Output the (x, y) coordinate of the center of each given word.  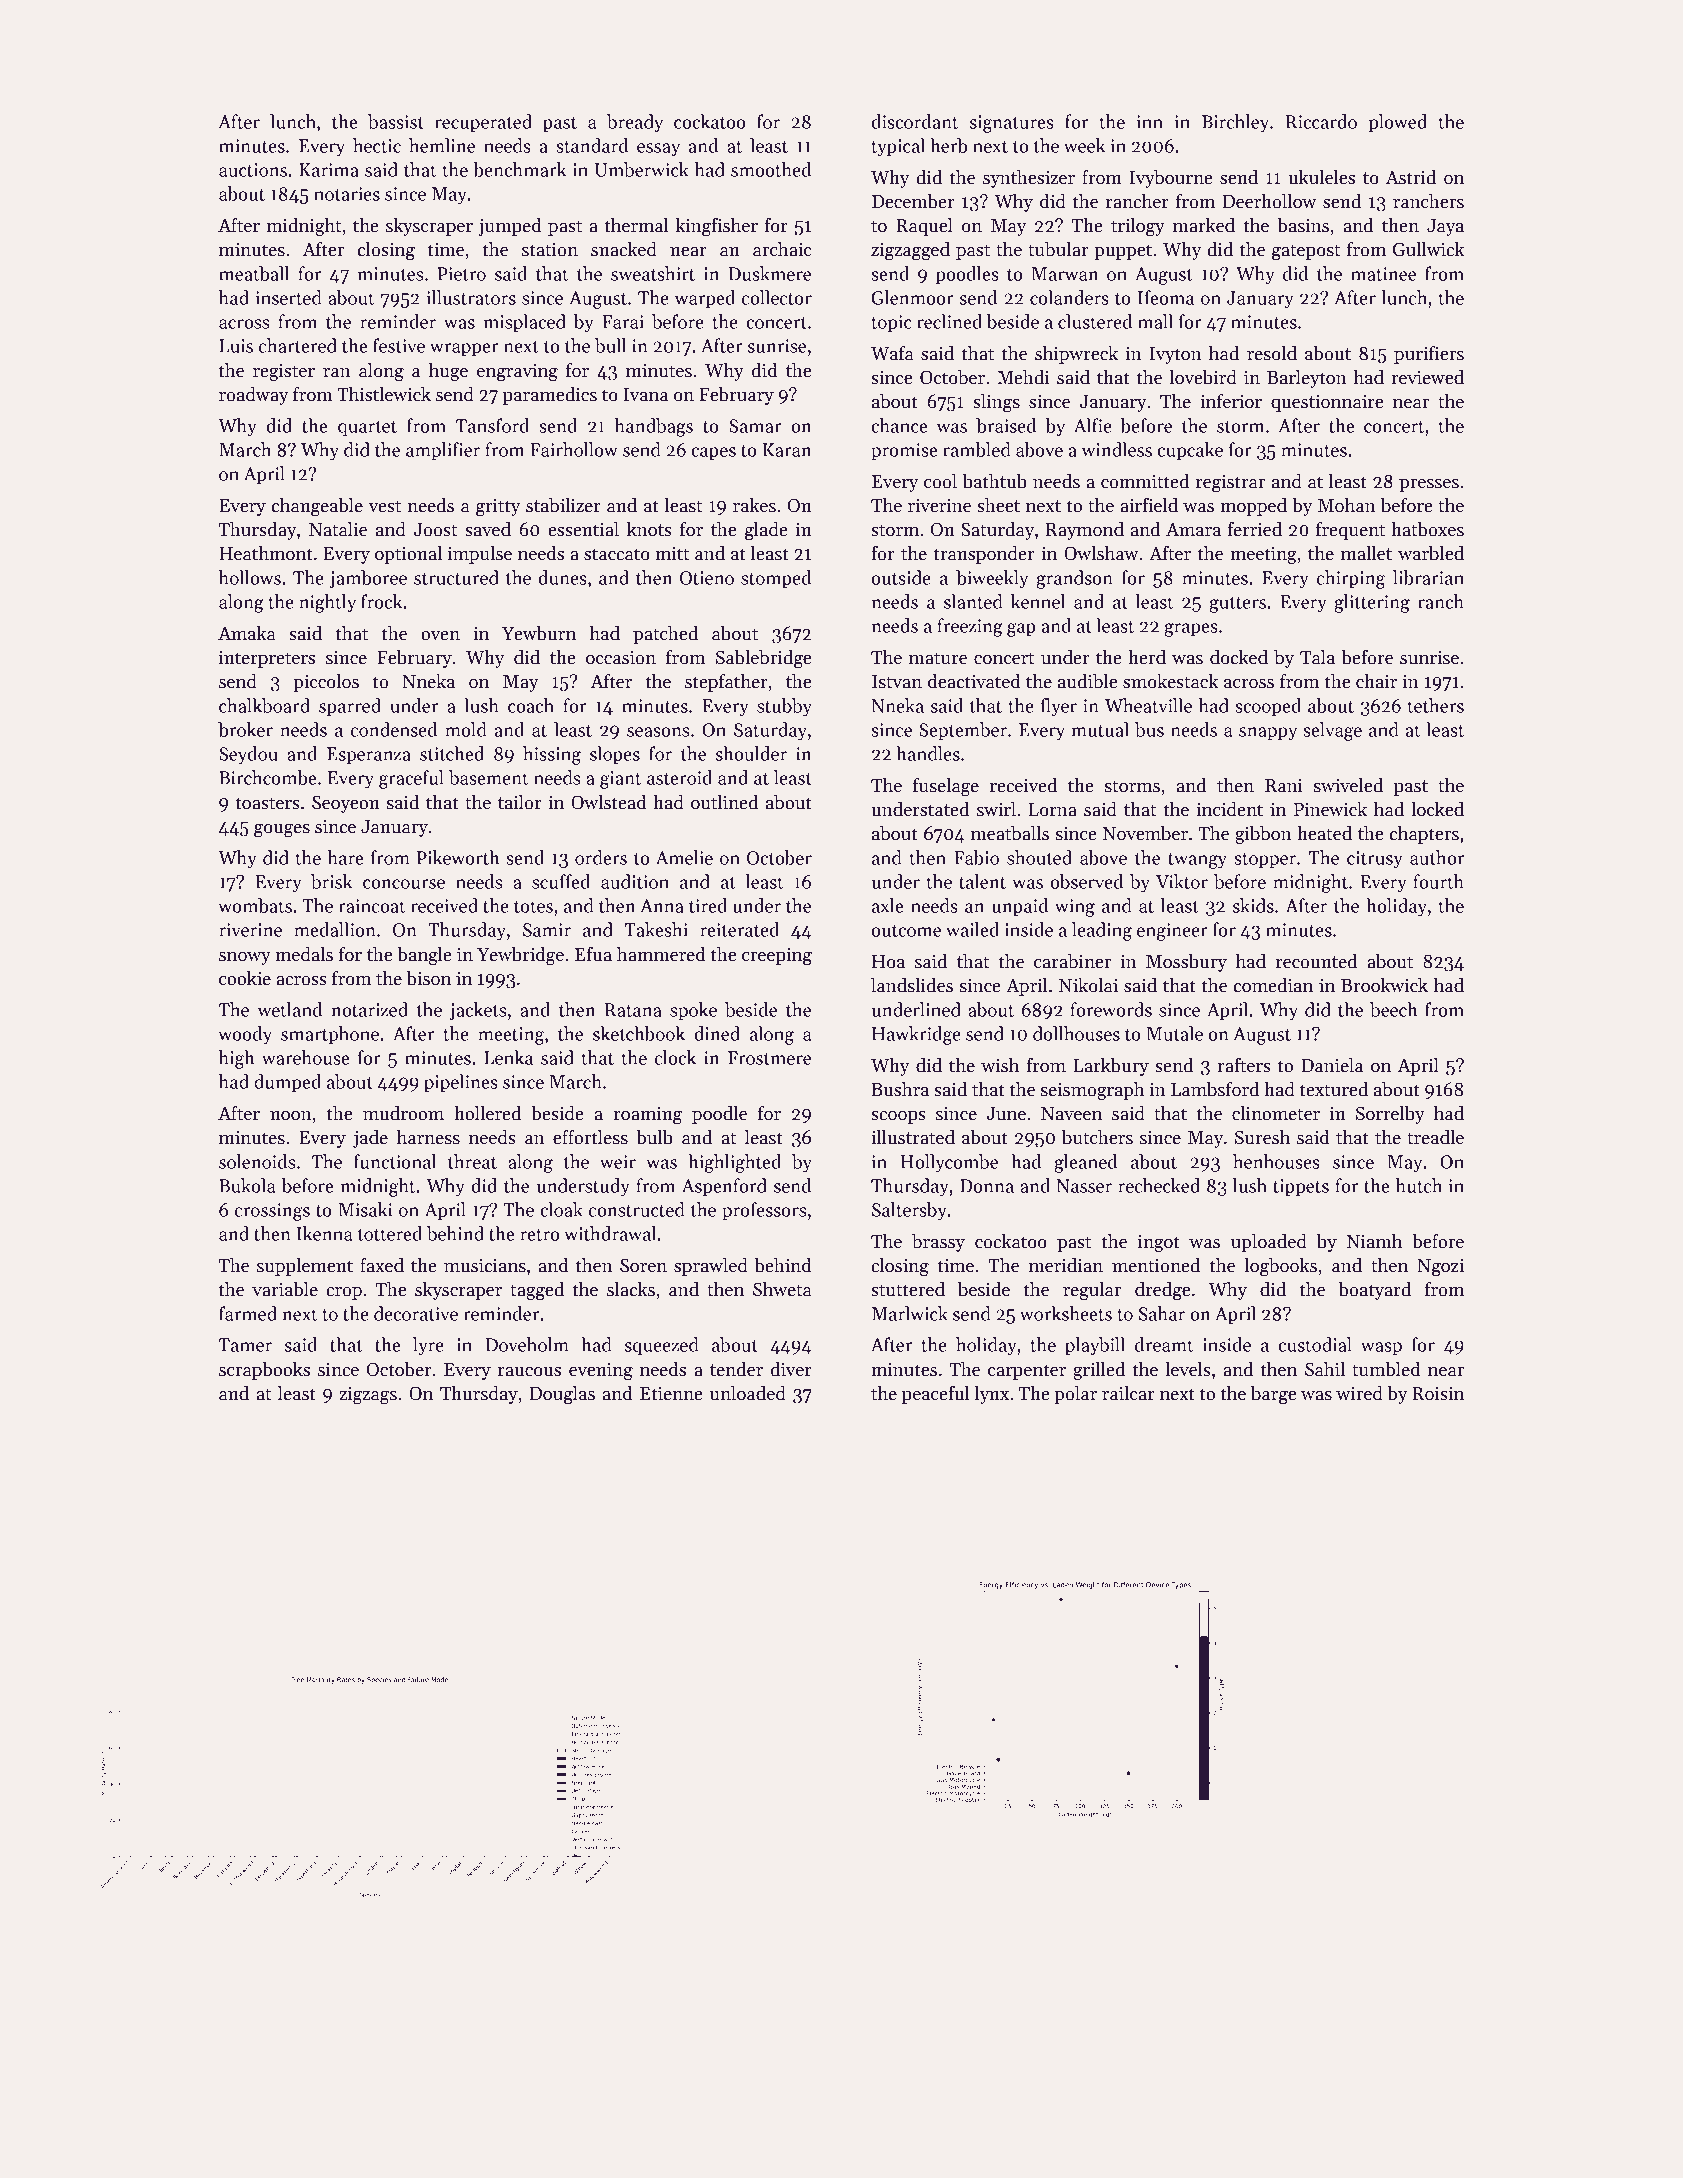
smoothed (771, 169)
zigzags (368, 1396)
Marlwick (910, 1313)
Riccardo (1321, 121)
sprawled (711, 1267)
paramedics (550, 396)
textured (1334, 1089)
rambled (977, 449)
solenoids (257, 1161)
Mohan (1347, 505)
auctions (253, 170)
